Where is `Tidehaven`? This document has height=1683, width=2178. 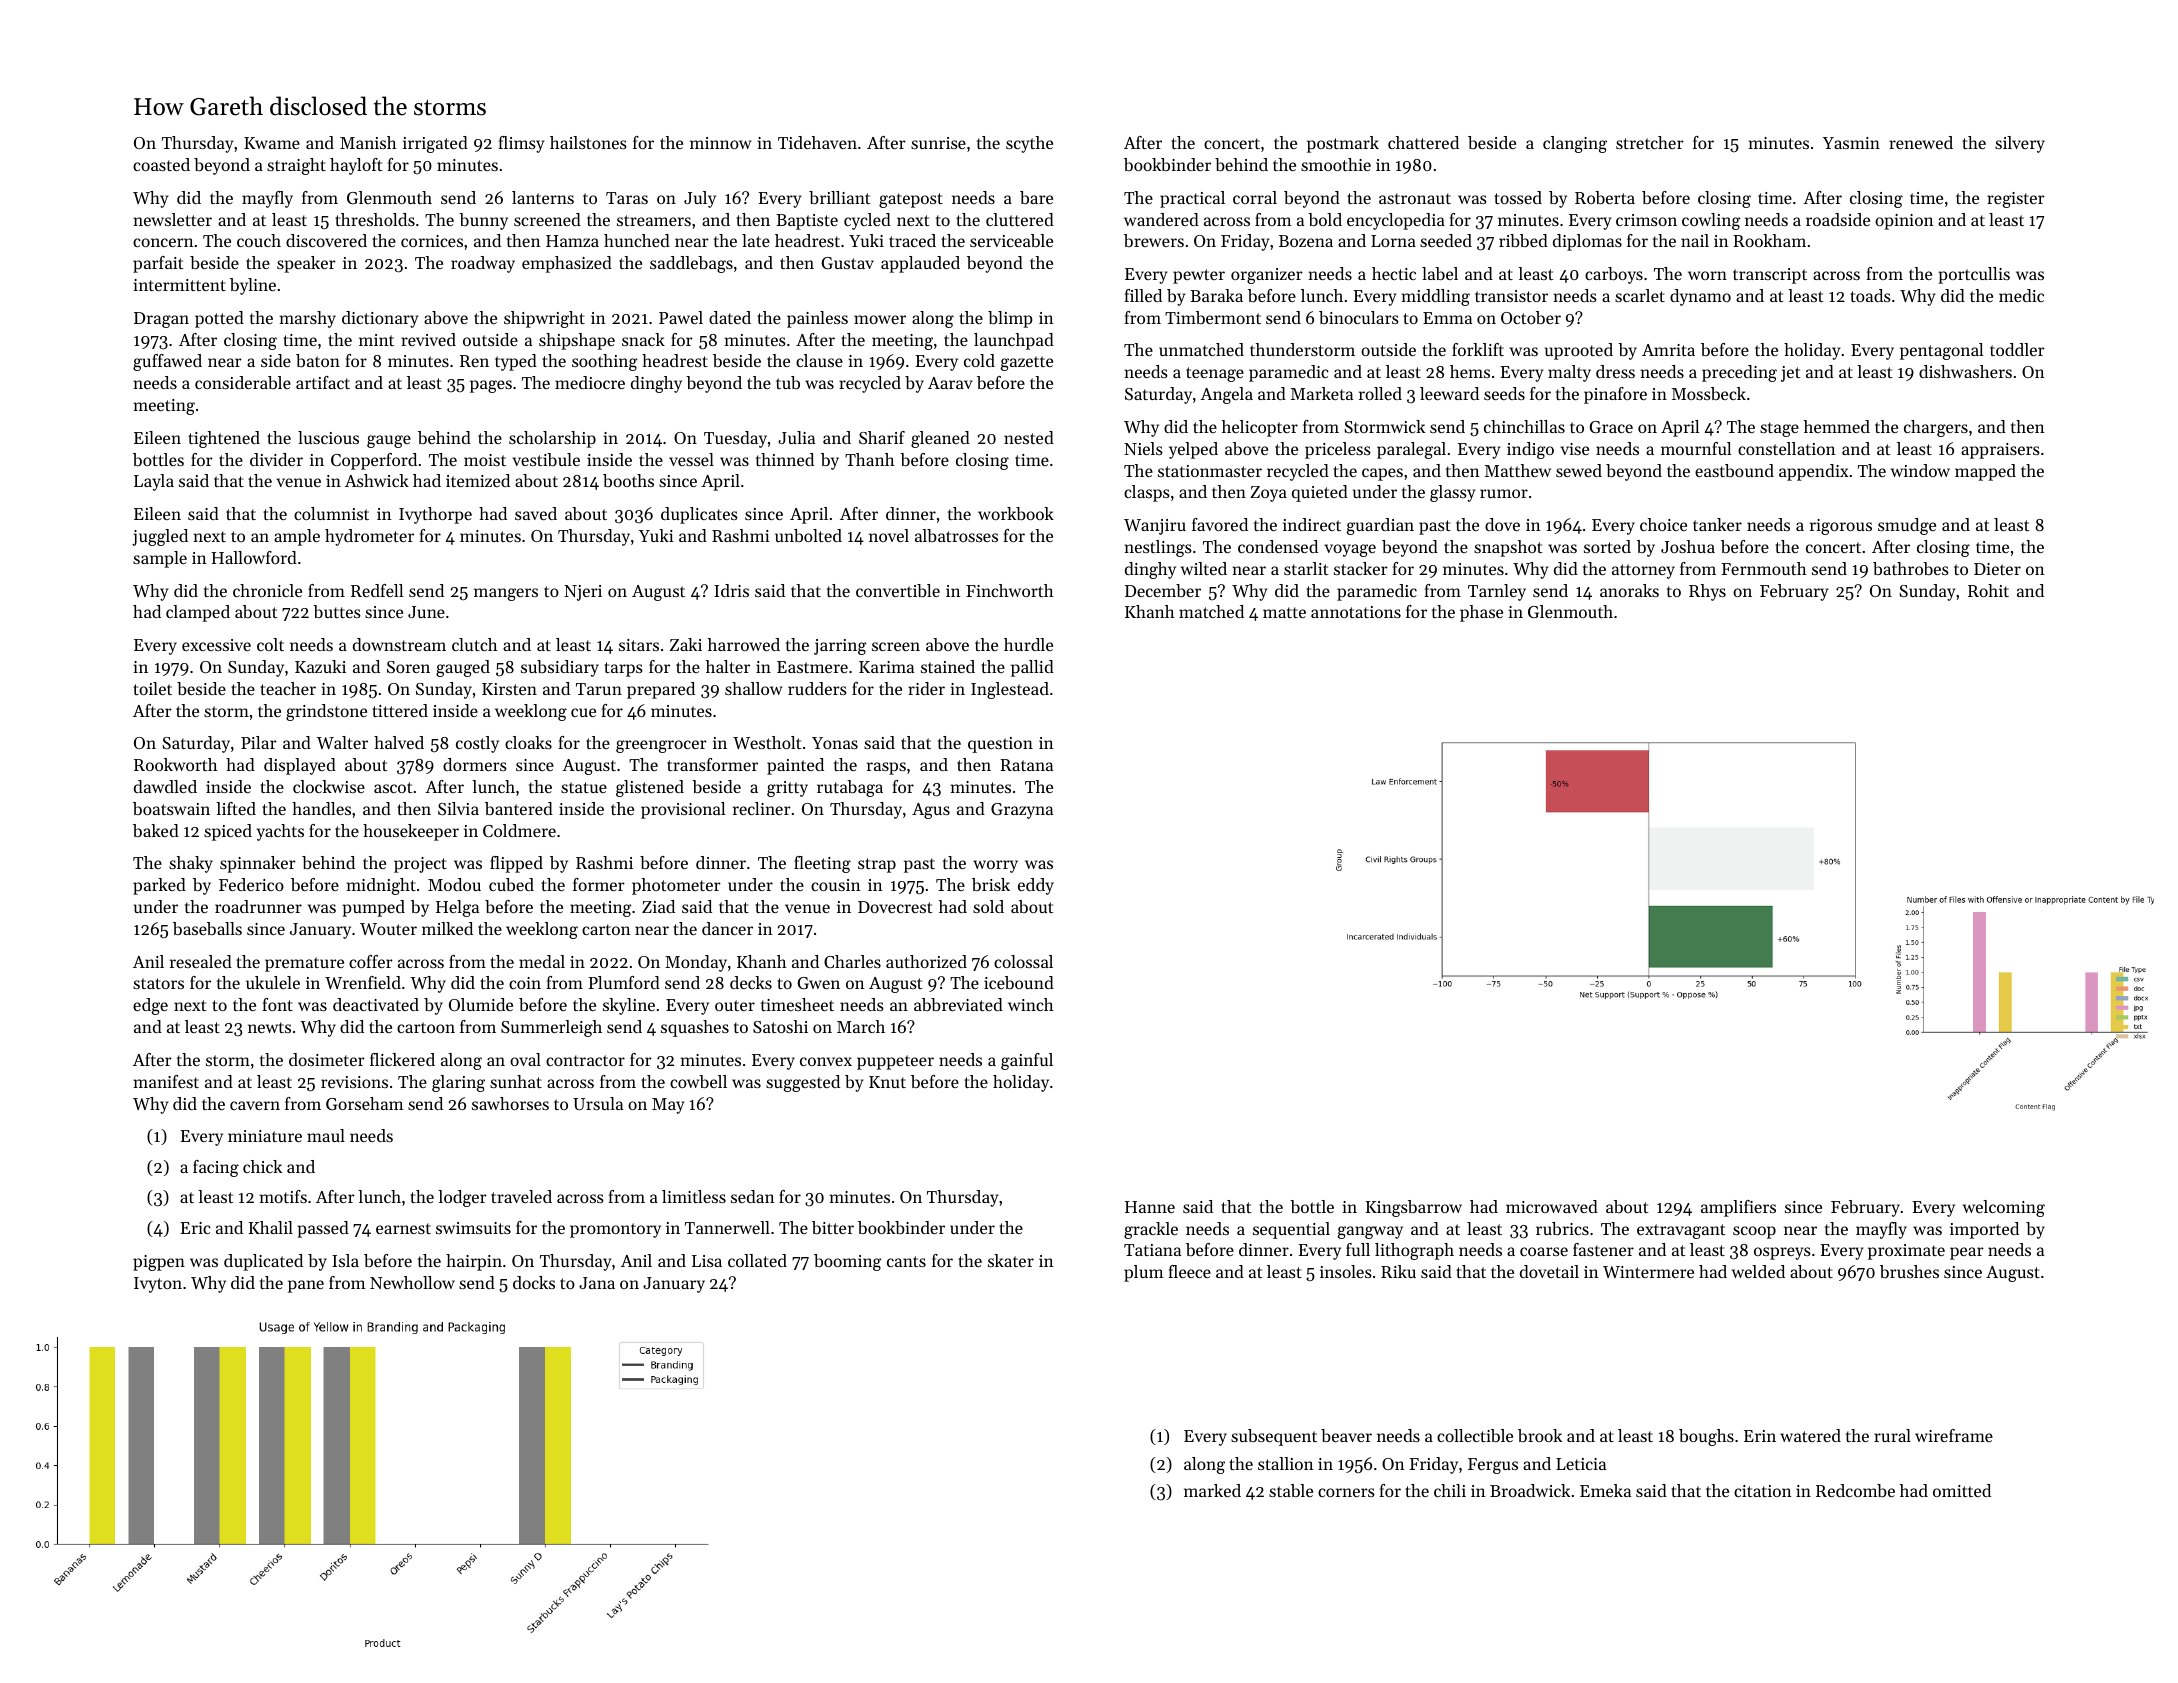 Tidehaven is located at coordinates (817, 142).
